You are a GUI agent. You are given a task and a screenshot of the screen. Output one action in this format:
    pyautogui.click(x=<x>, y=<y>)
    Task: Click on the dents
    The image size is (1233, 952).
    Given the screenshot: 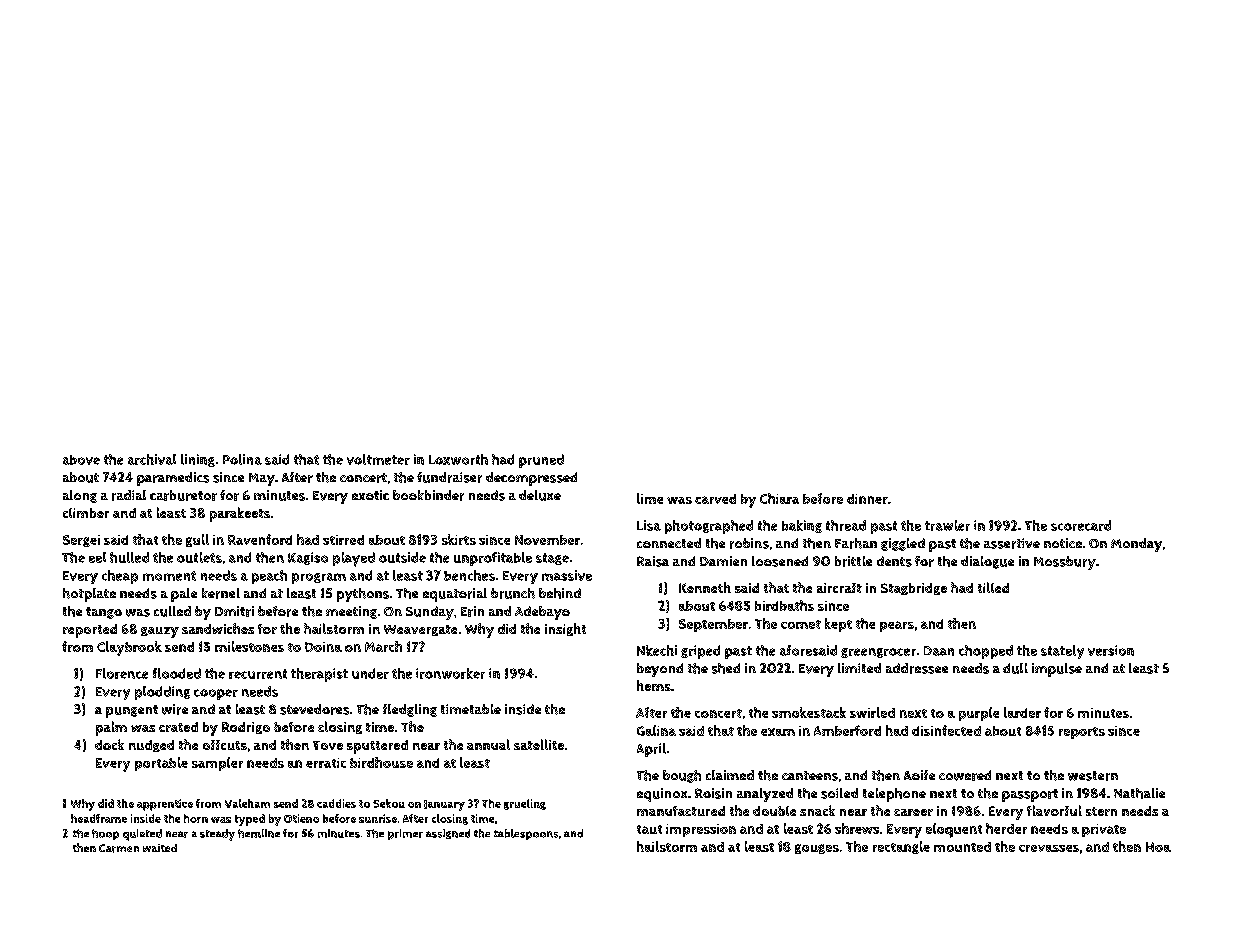 What is the action you would take?
    pyautogui.click(x=894, y=561)
